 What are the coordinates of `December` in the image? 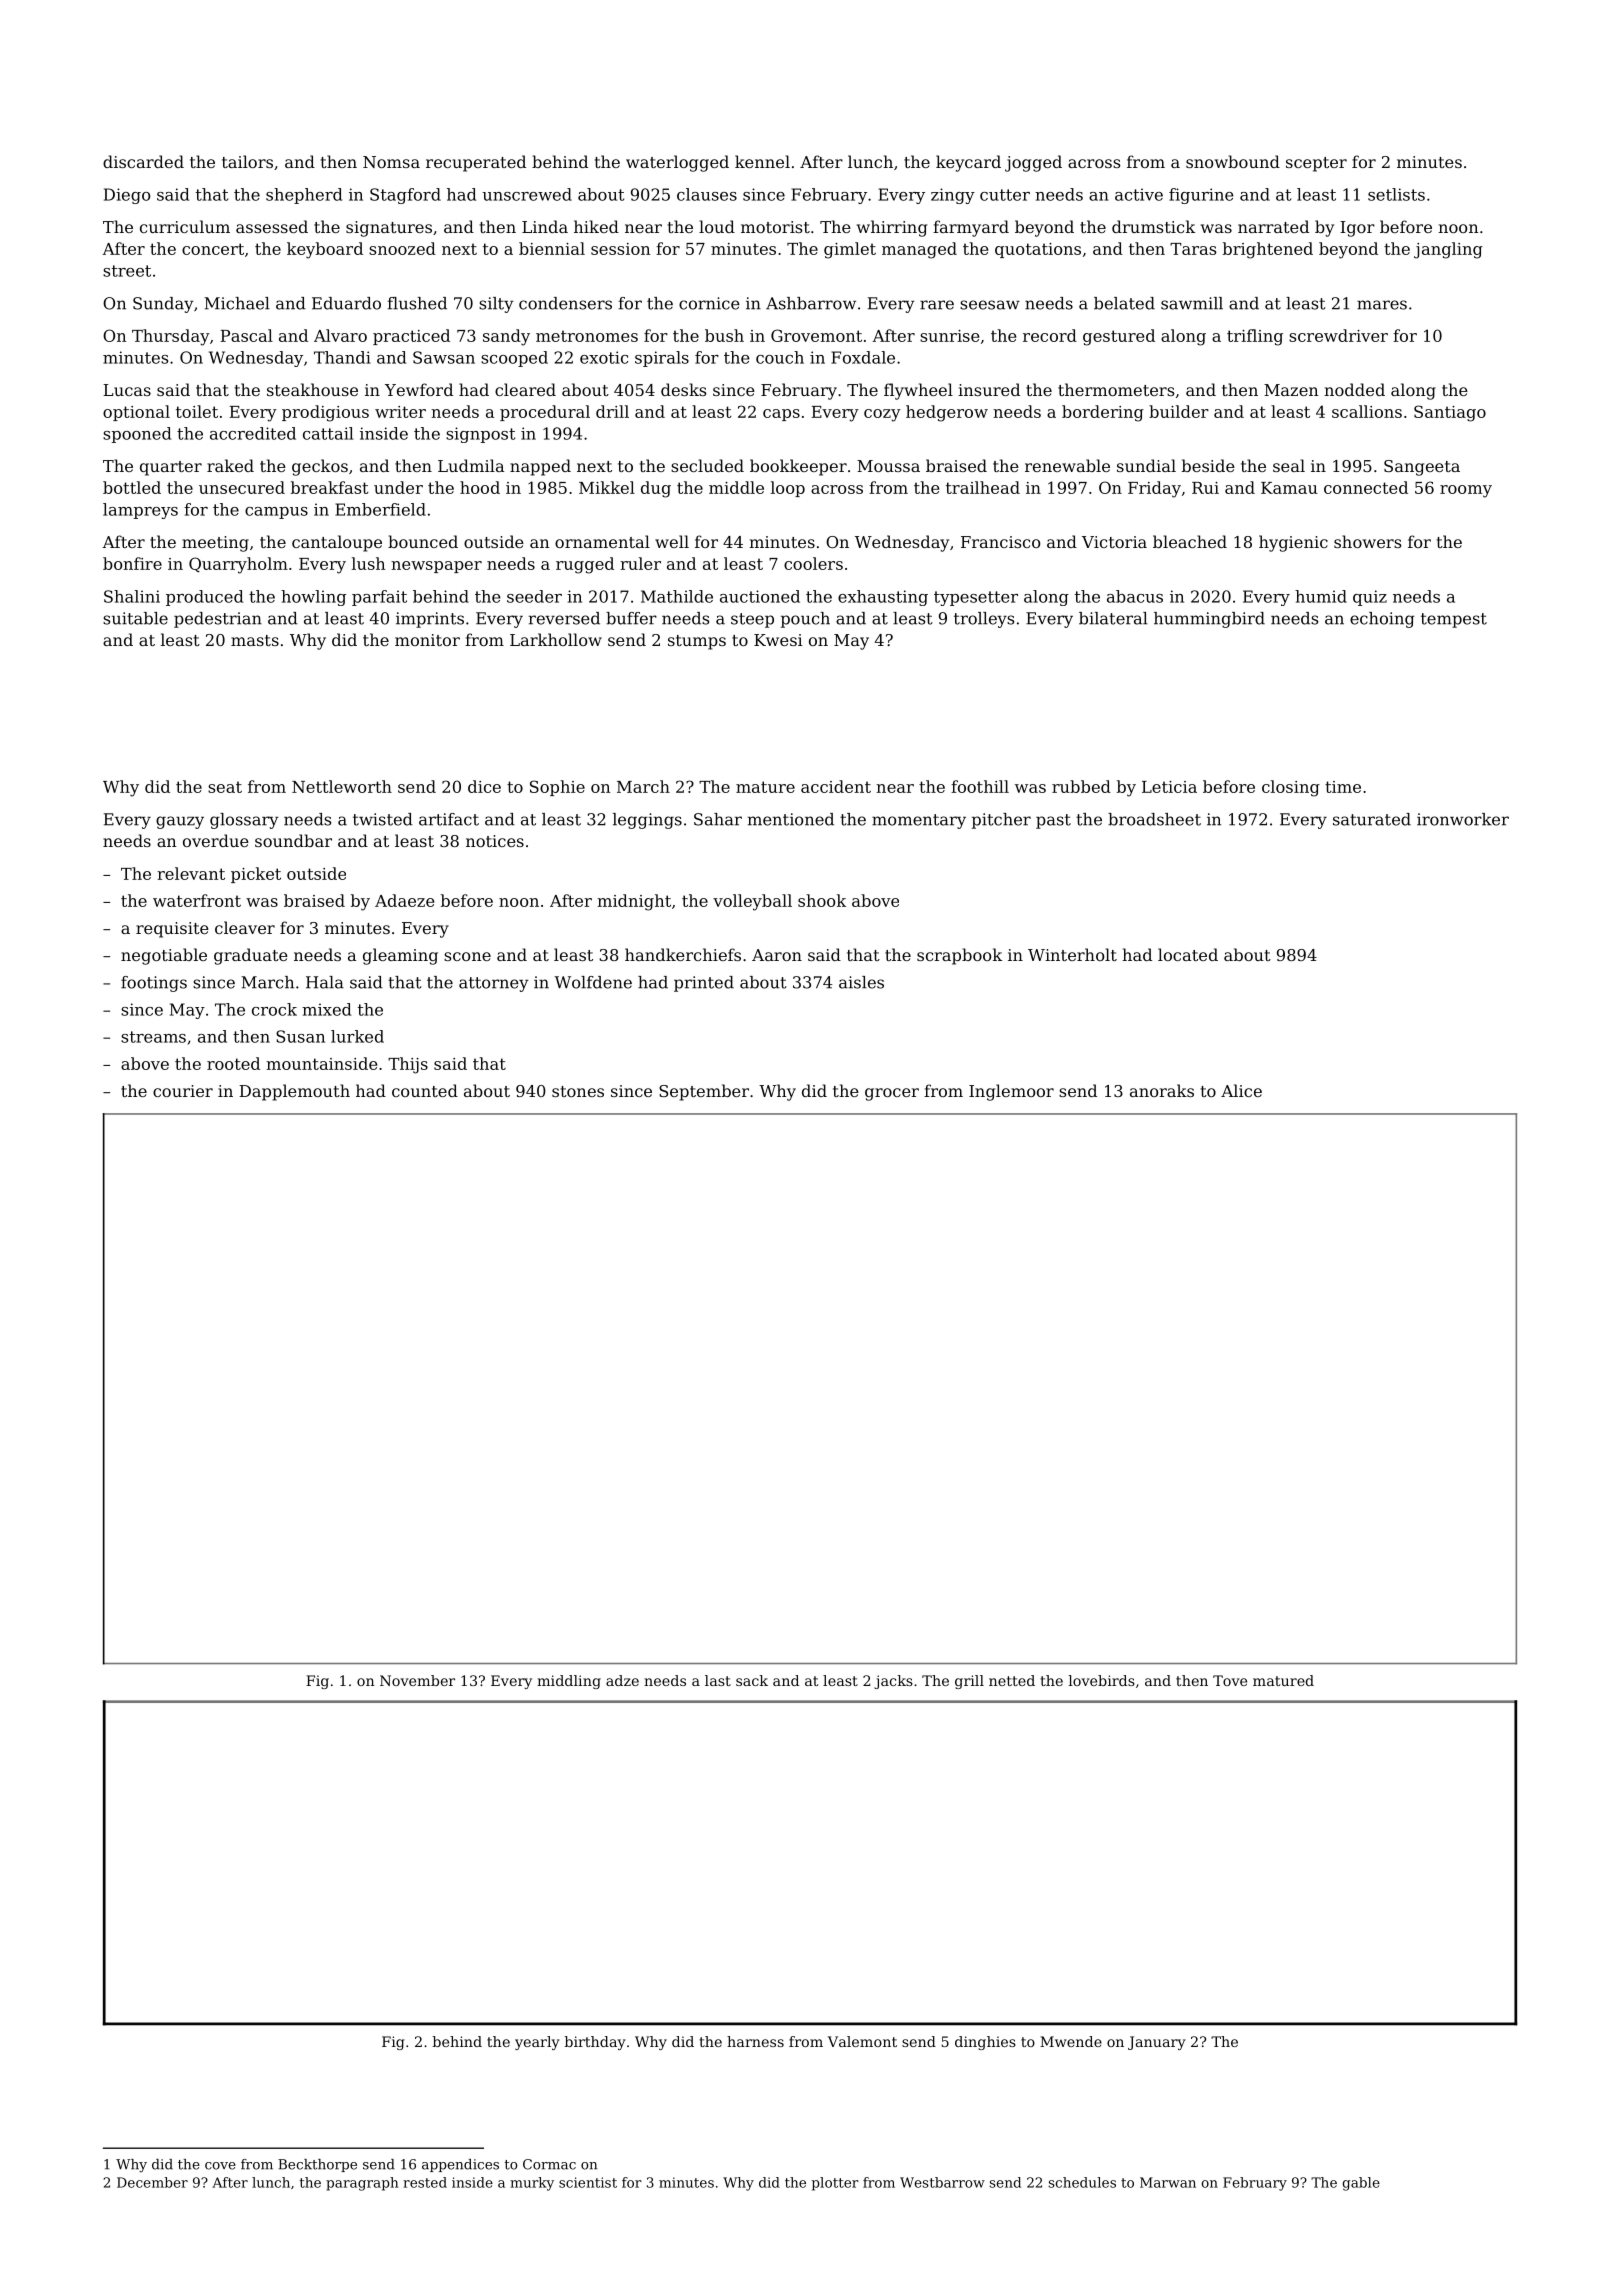 It's located at (152, 2182).
